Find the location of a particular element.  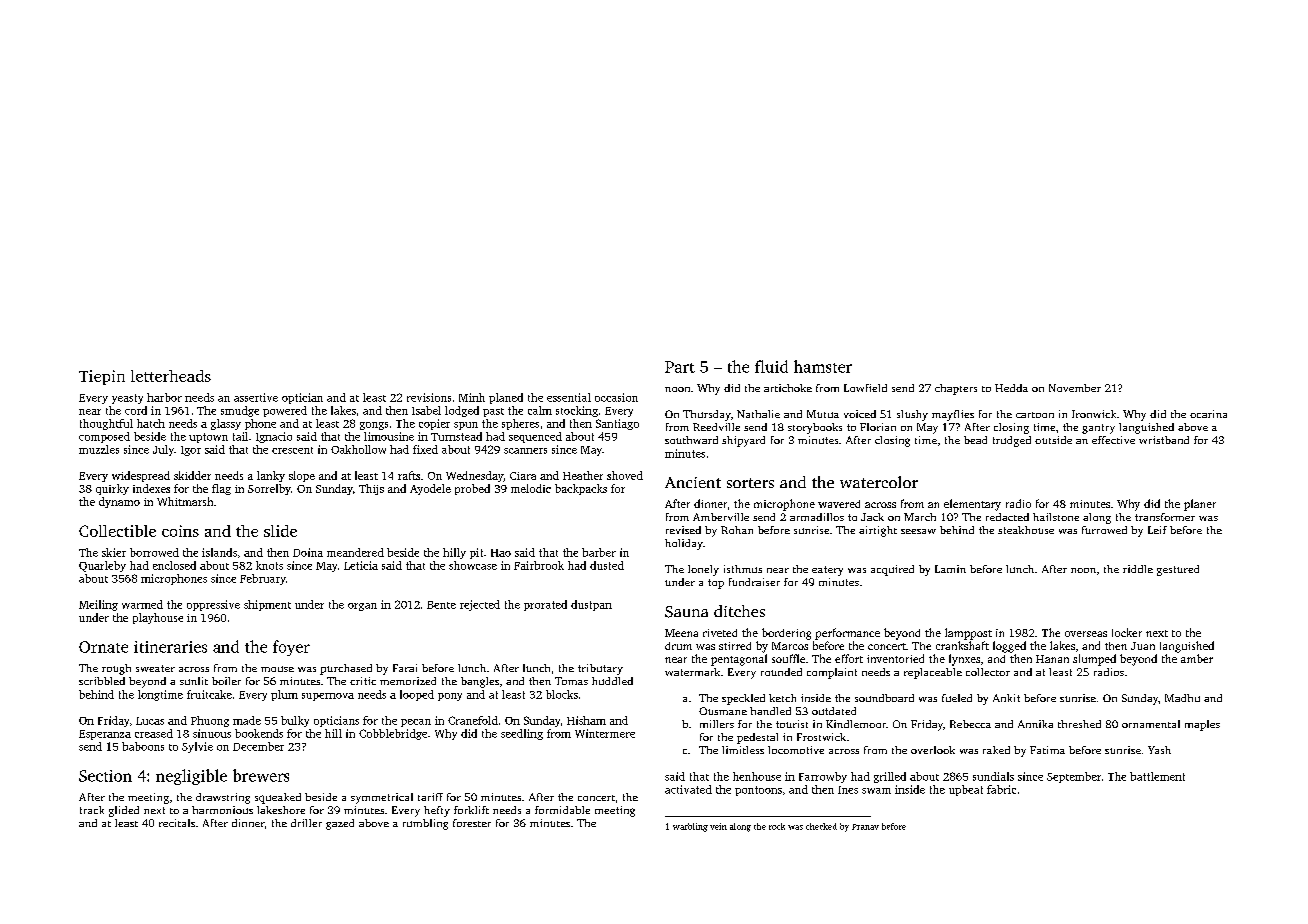

rejected is located at coordinates (480, 605).
